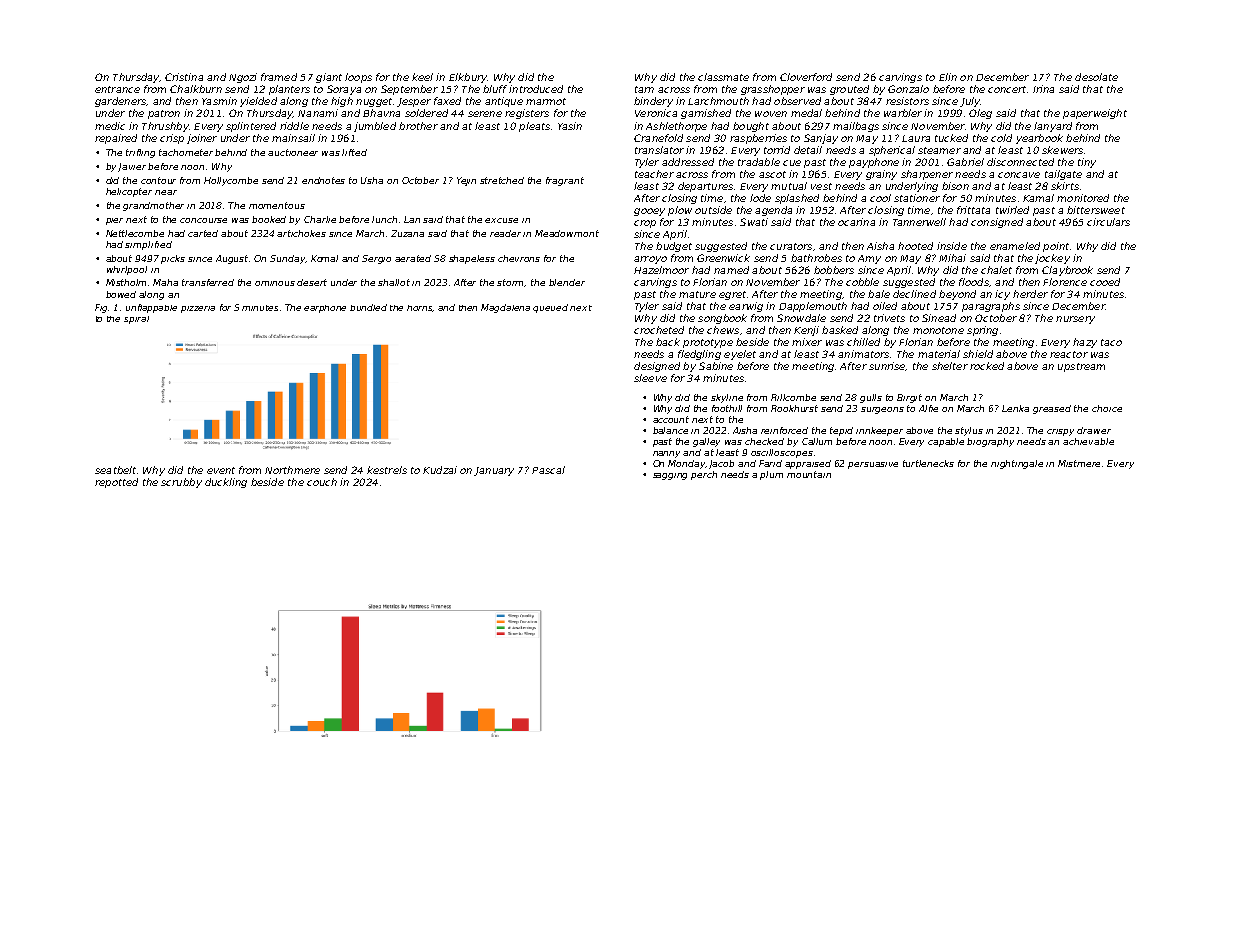 The height and width of the page is (952, 1233). What do you see at coordinates (821, 139) in the page?
I see `Sanjay` at bounding box center [821, 139].
